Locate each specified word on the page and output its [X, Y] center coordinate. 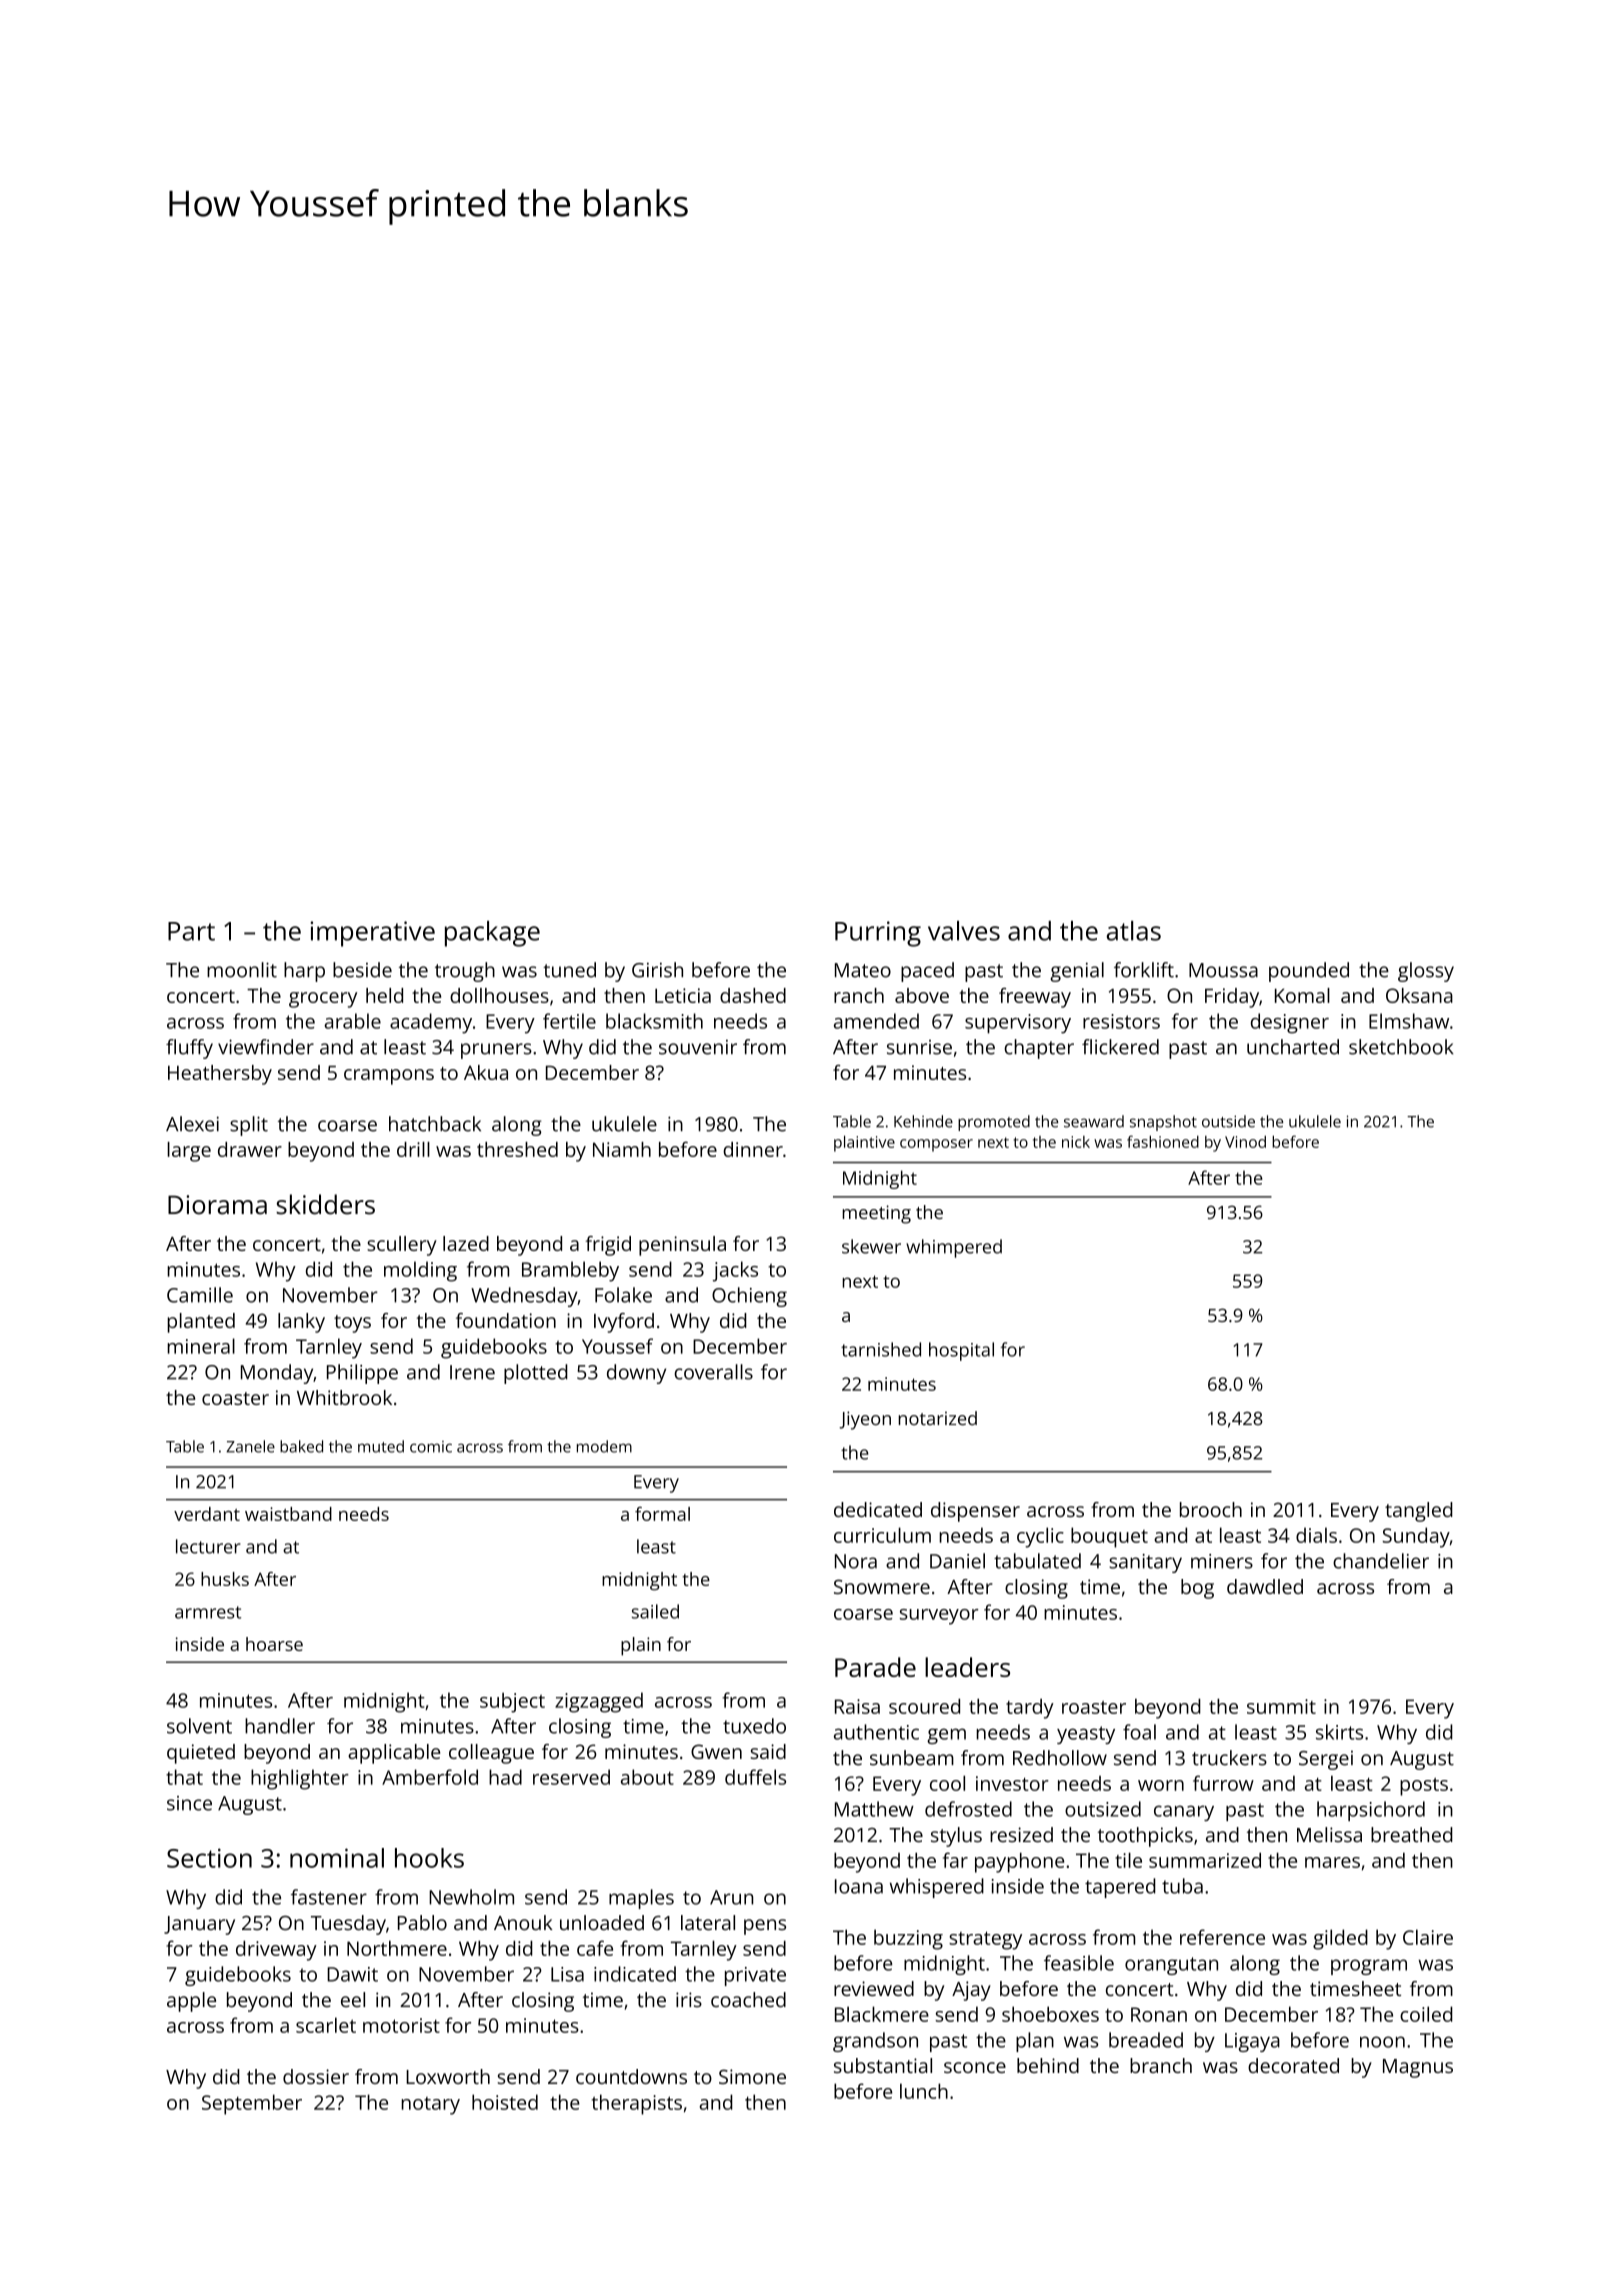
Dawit [352, 1974]
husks [225, 1579]
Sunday [1416, 1537]
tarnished [881, 1349]
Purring [878, 934]
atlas [1134, 931]
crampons [389, 1077]
